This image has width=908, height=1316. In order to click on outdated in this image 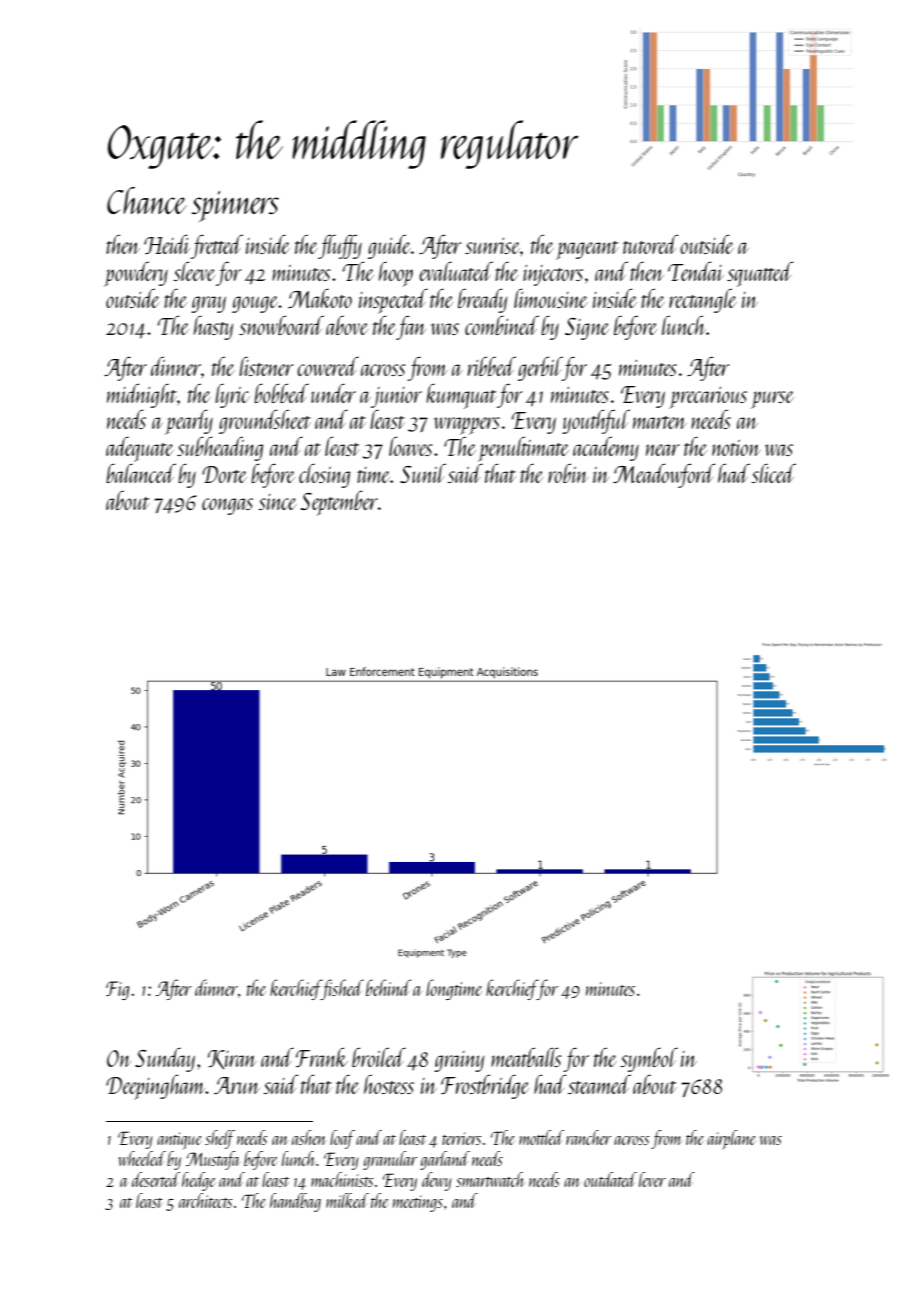, I will do `click(610, 1179)`.
